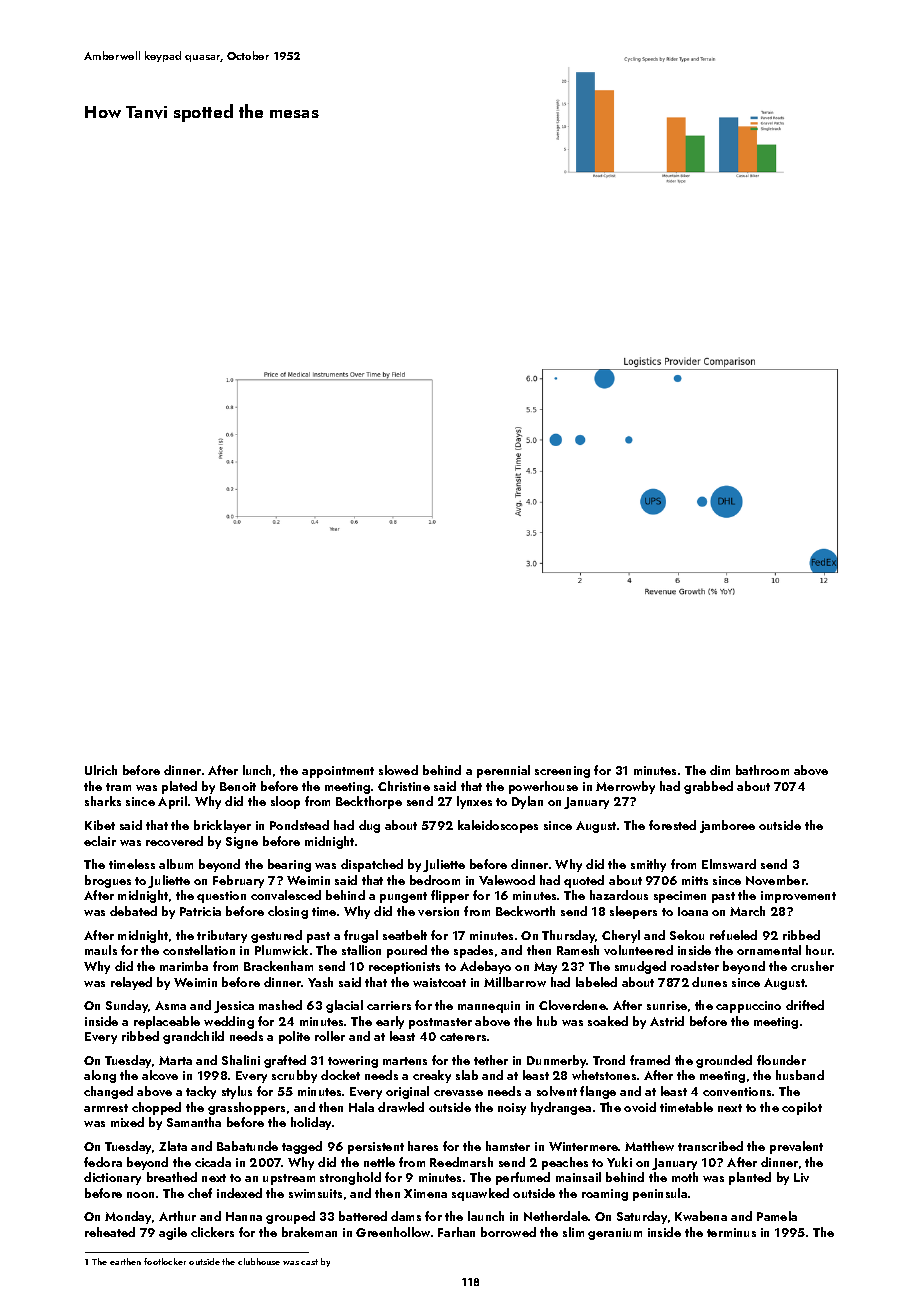 This screenshot has width=924, height=1308. What do you see at coordinates (489, 1007) in the screenshot?
I see `mannequin` at bounding box center [489, 1007].
